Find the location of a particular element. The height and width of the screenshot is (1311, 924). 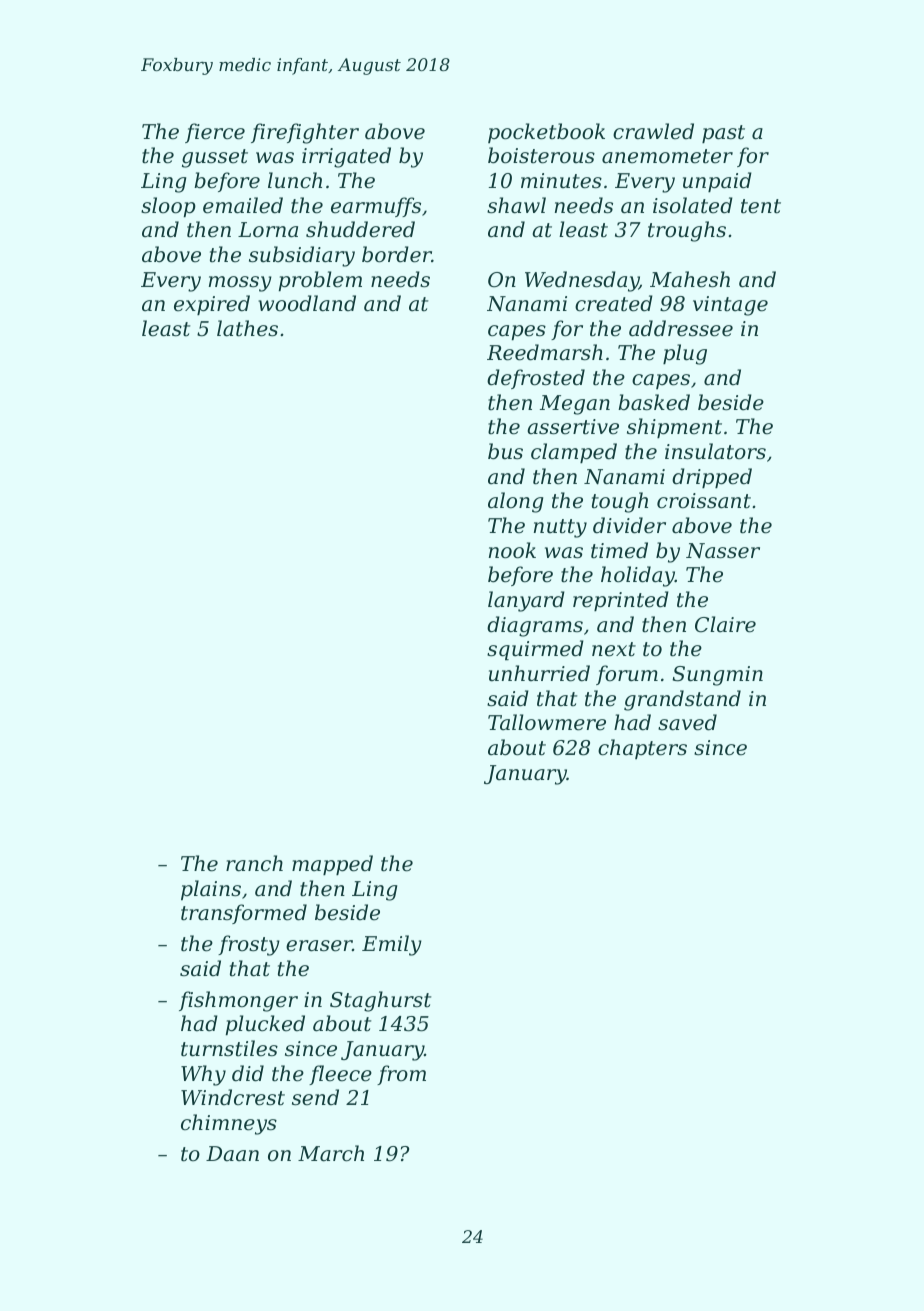

lanyard is located at coordinates (526, 601).
